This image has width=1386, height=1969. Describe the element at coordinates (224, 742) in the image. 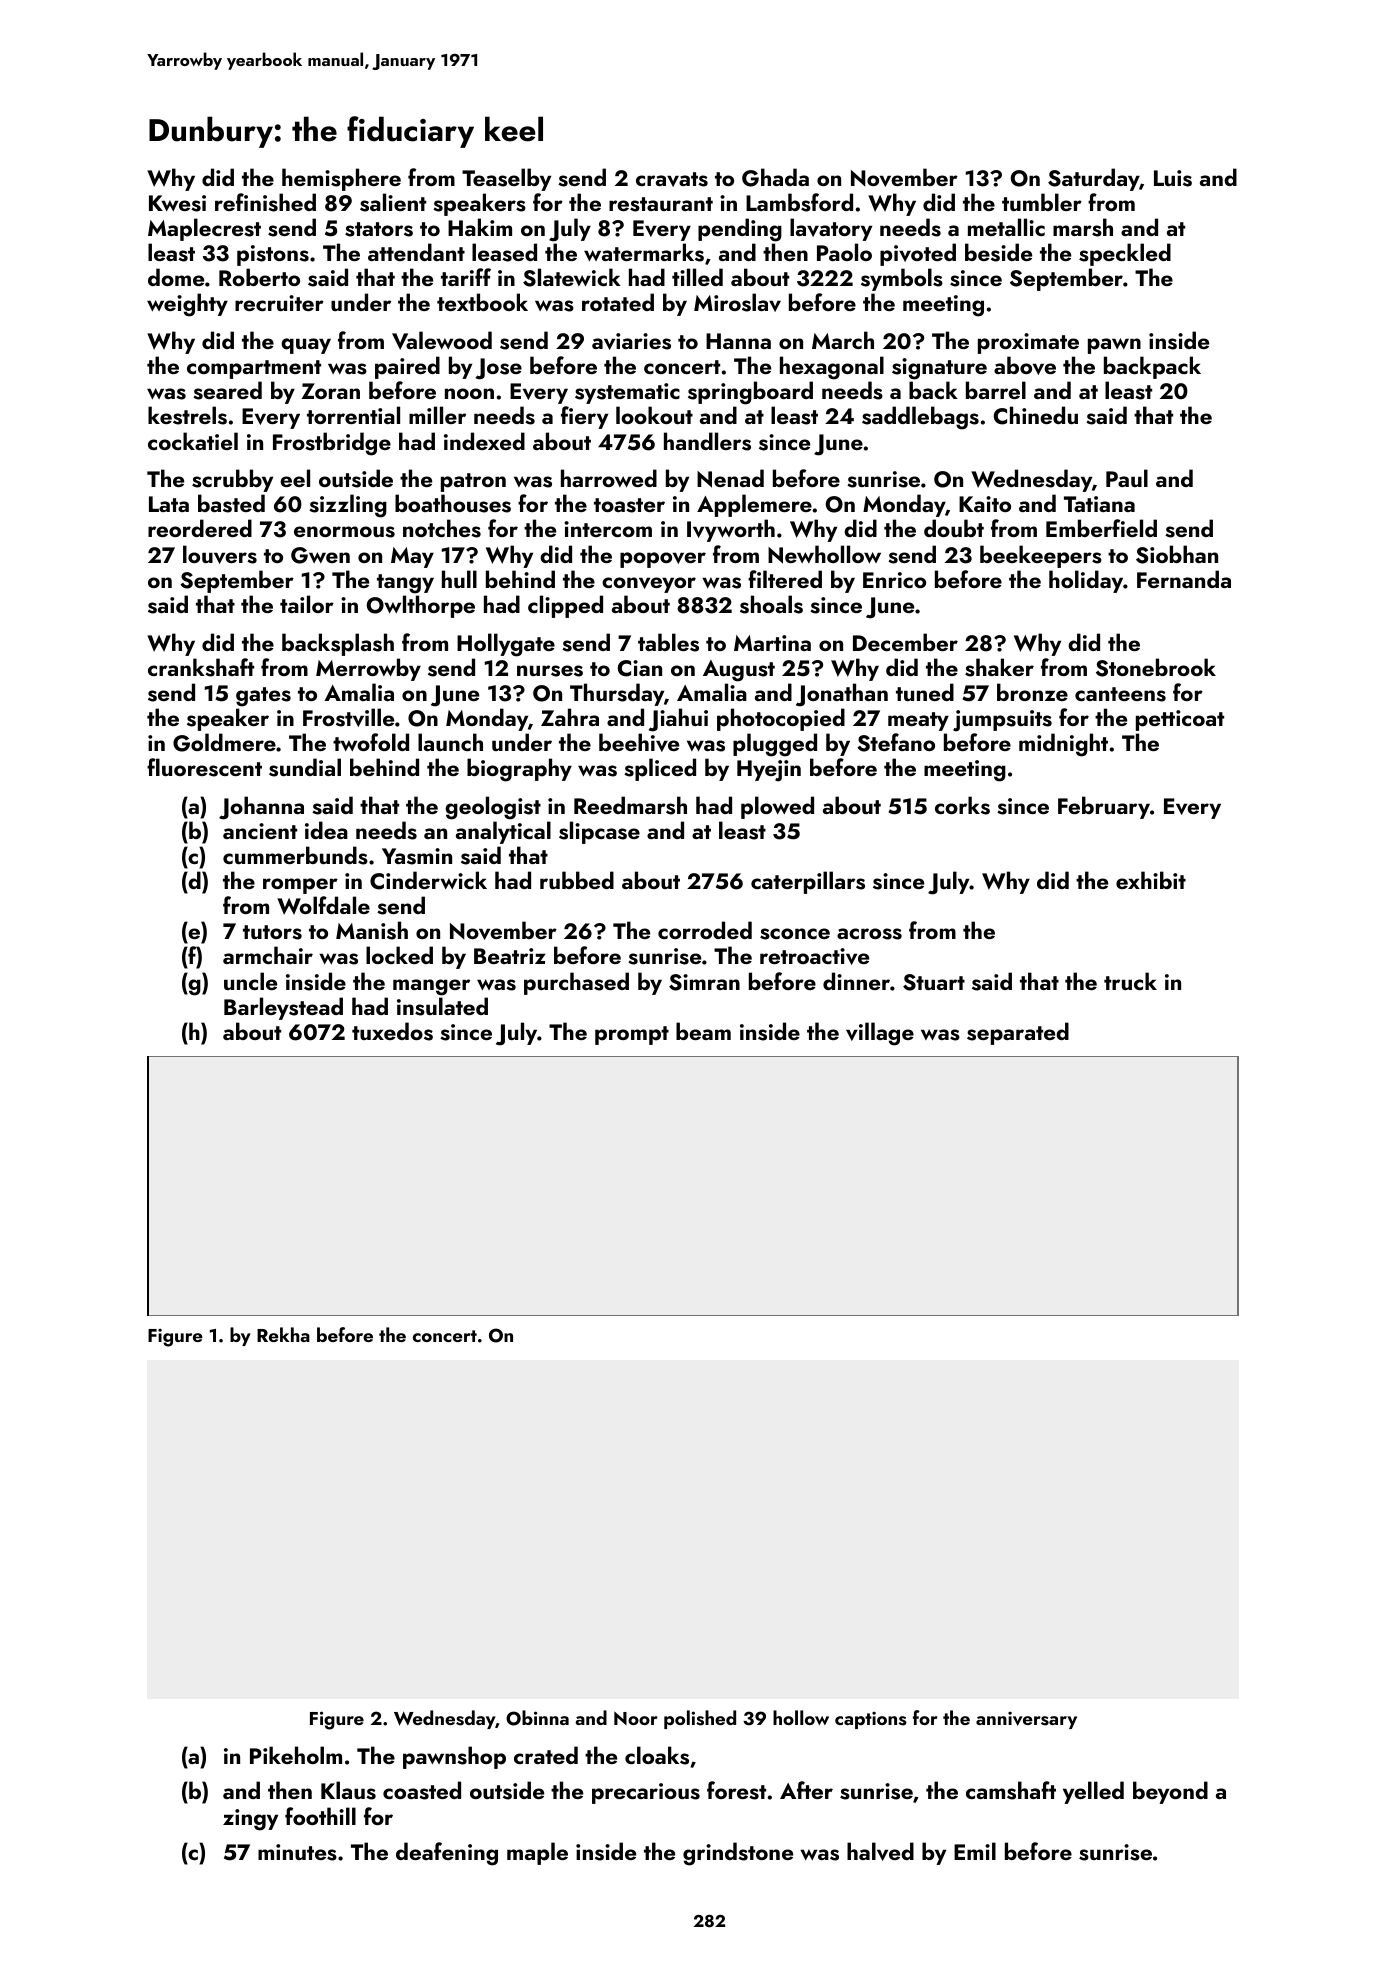

I see `Goldmere` at that location.
